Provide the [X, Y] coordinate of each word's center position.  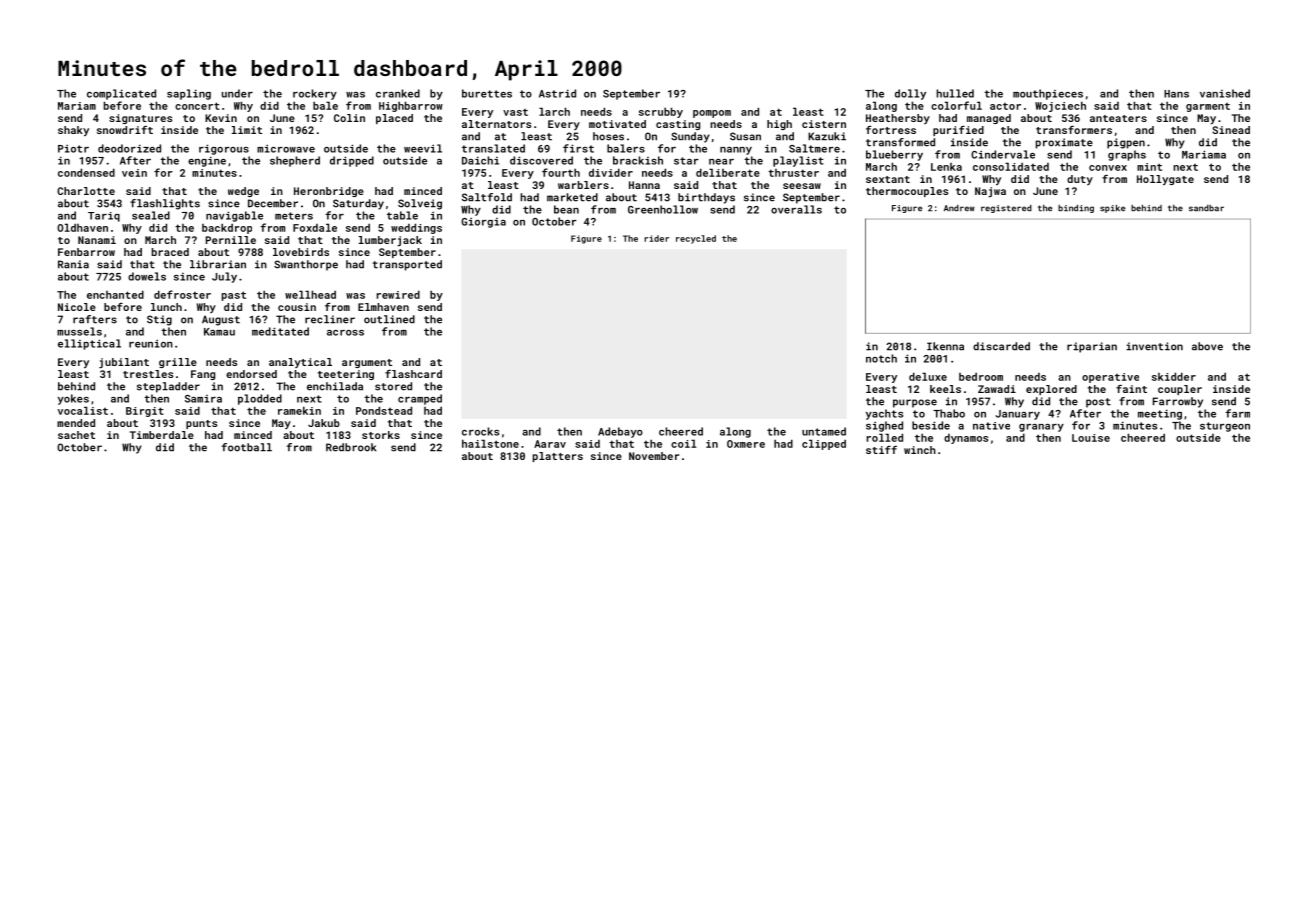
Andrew [959, 208]
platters [558, 457]
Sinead [1231, 130]
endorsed [251, 374]
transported [407, 265]
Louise [1091, 438]
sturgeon [1225, 427]
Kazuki [827, 136]
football [247, 447]
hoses [608, 136]
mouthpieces [1048, 94]
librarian [218, 264]
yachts [884, 414]
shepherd [295, 161]
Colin [349, 118]
